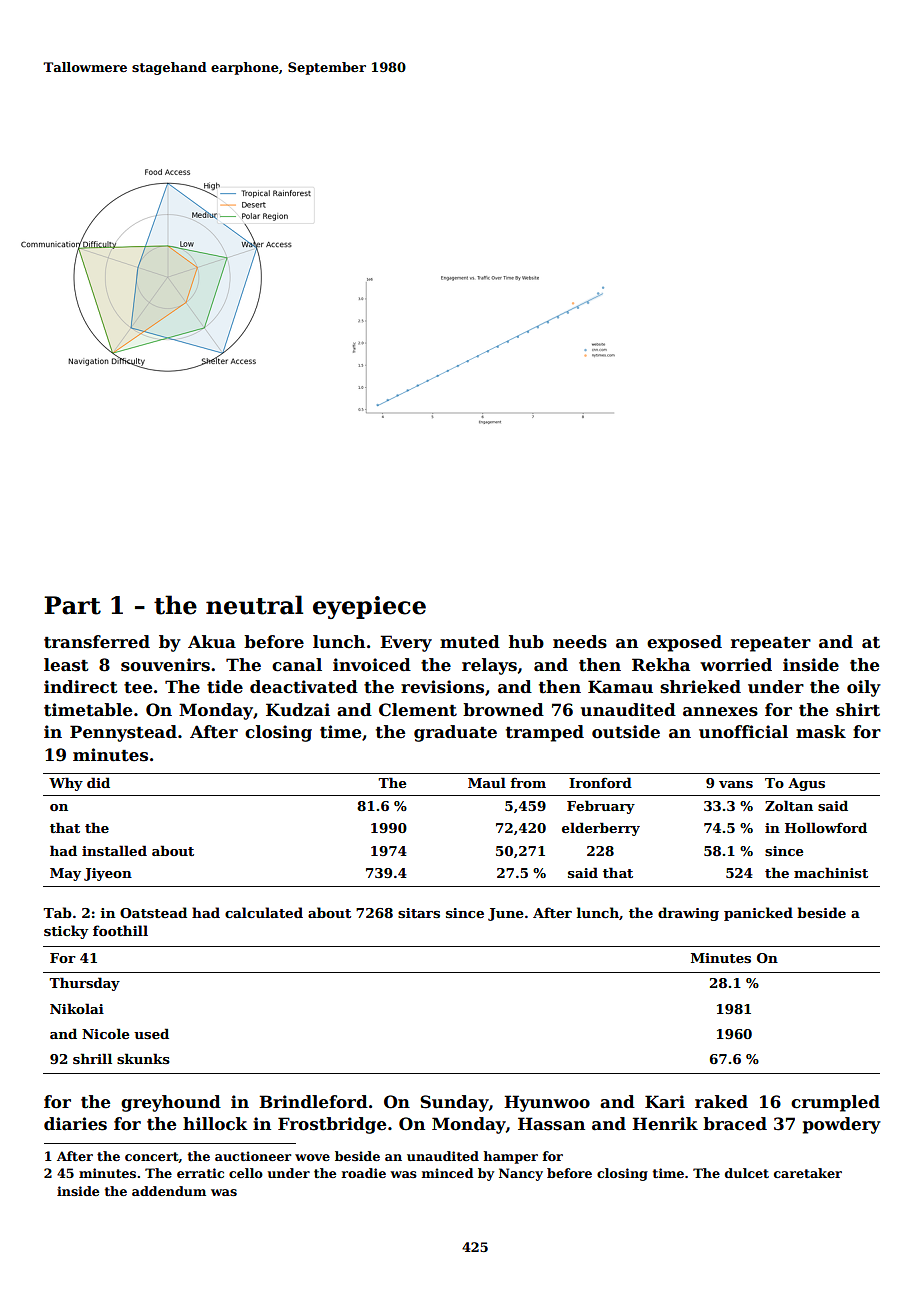 This image has width=924, height=1308. Describe the element at coordinates (169, 1191) in the image. I see `addendum` at that location.
